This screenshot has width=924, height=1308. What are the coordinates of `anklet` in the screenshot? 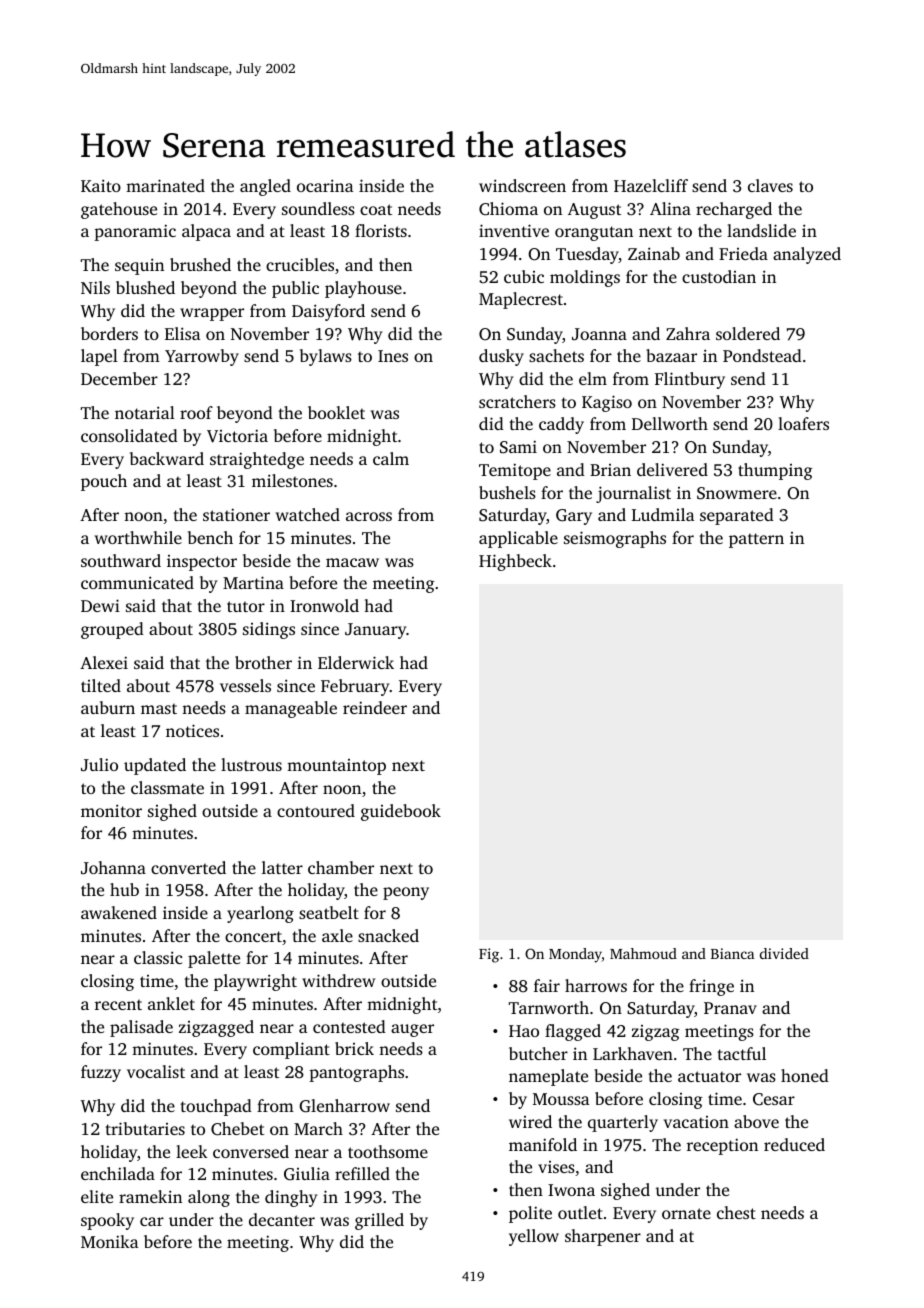 It's located at (171, 1003).
